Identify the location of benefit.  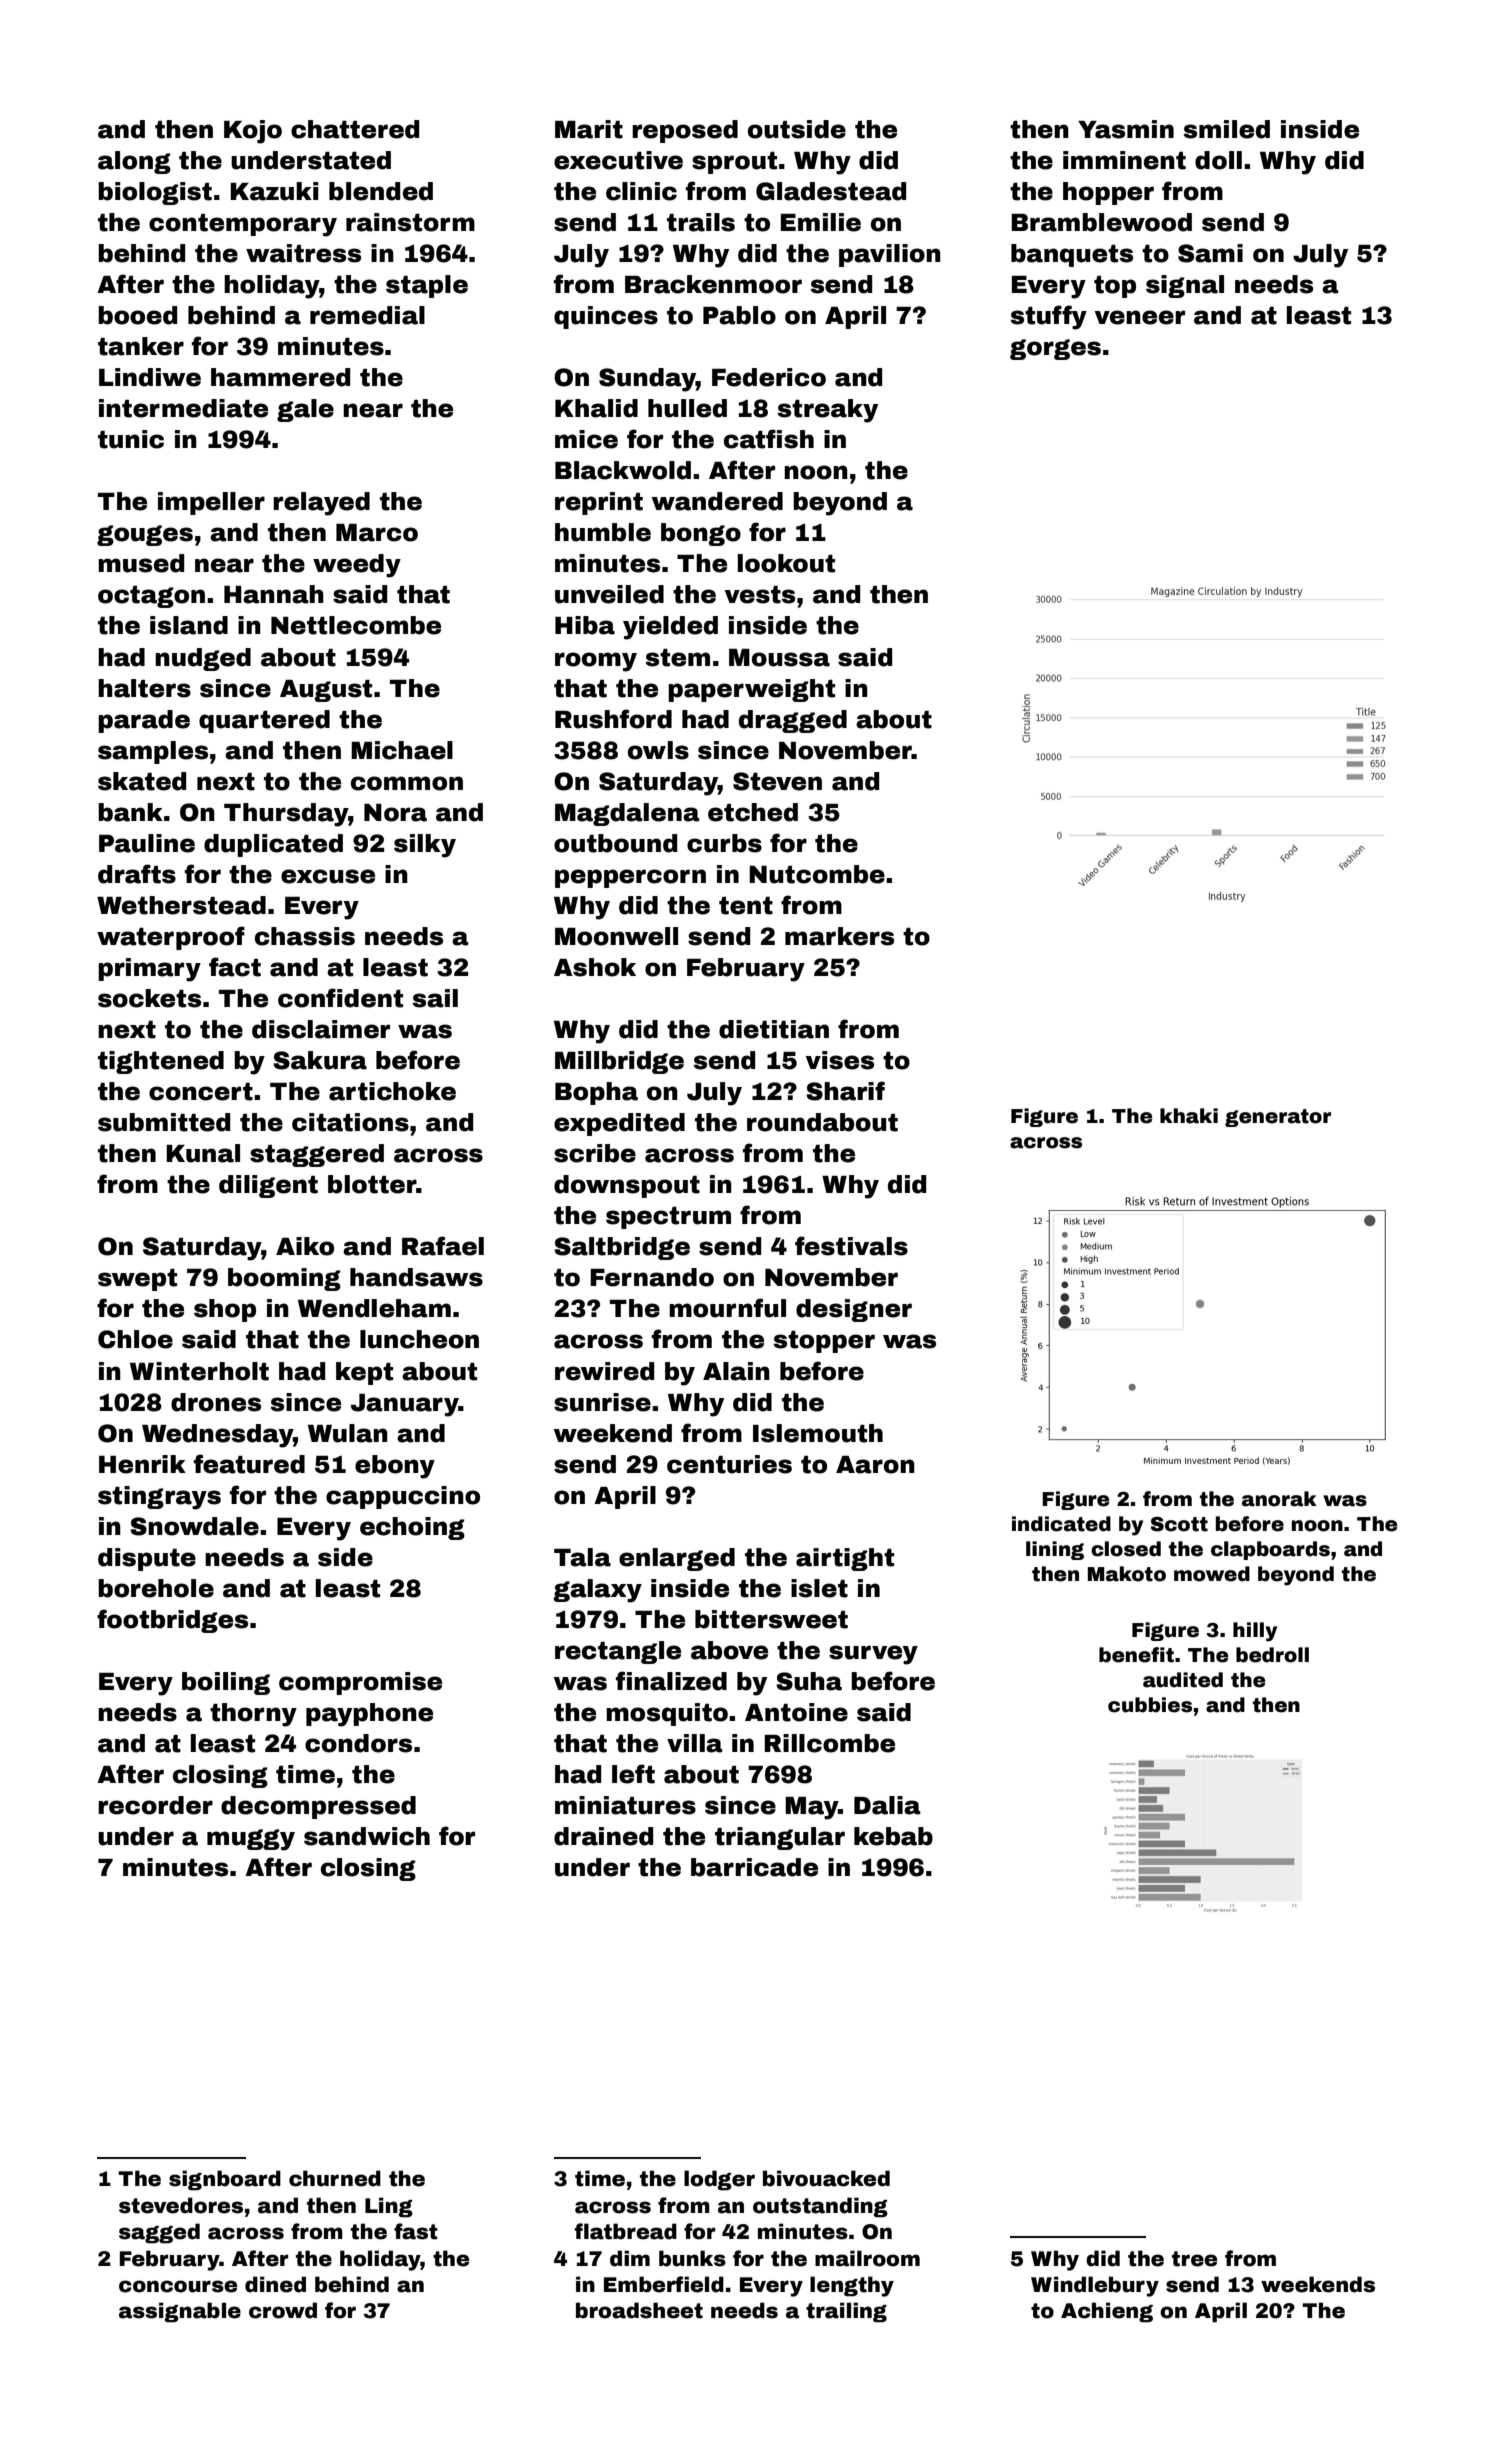
(1136, 1655).
